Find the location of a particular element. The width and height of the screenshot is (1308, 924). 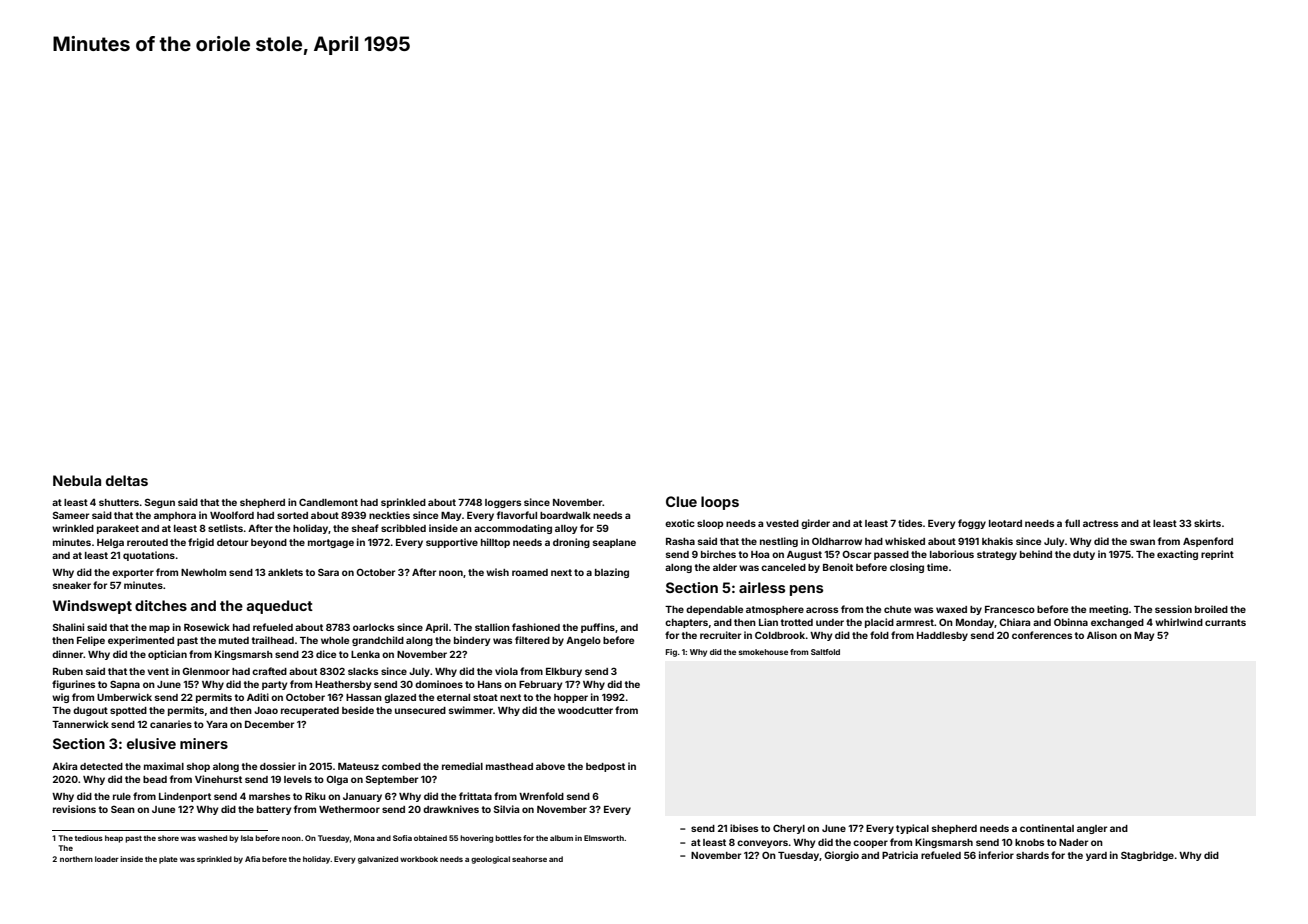

loggers is located at coordinates (503, 503).
